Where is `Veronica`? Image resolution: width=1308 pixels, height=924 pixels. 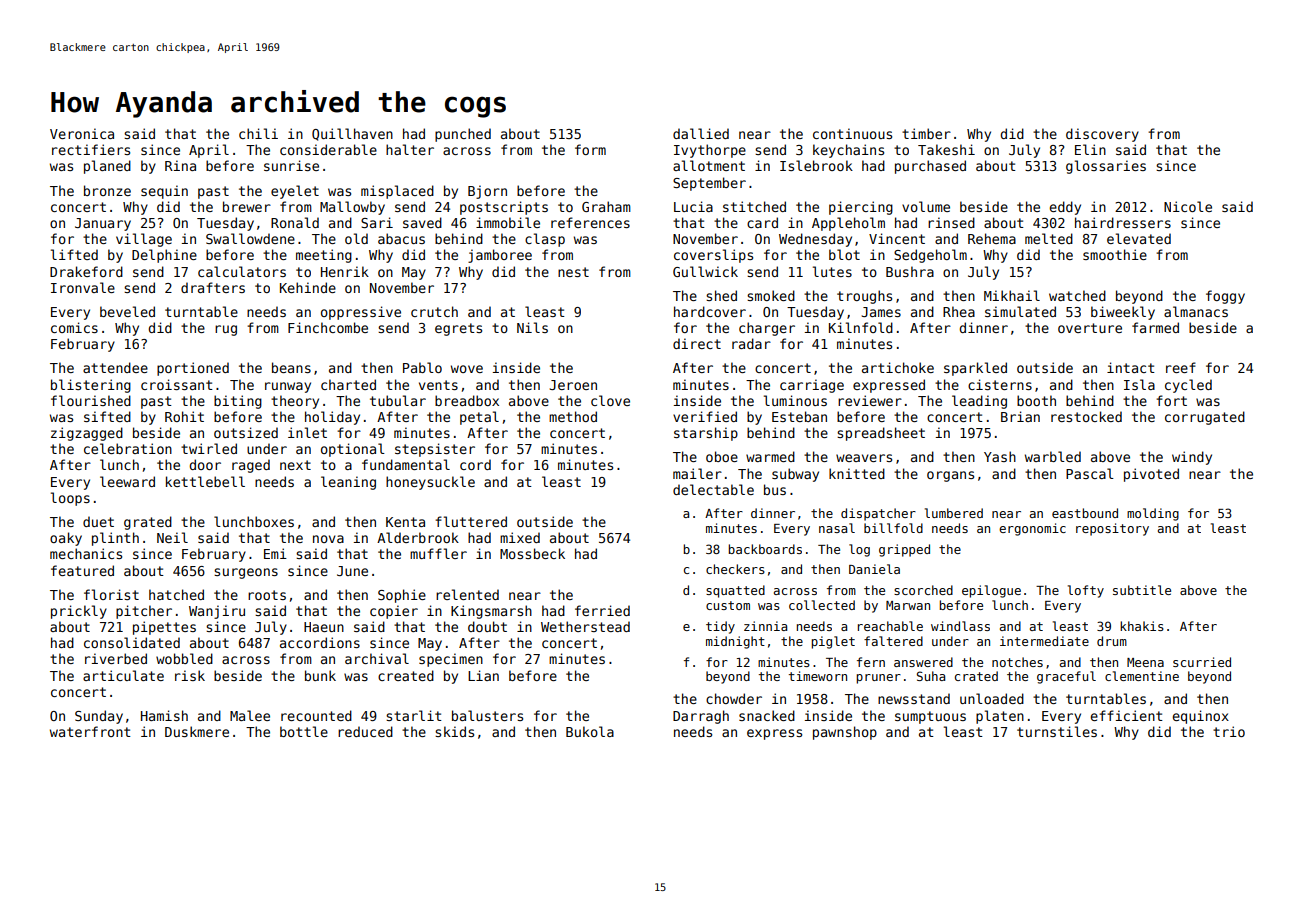 Veronica is located at coordinates (82, 133).
